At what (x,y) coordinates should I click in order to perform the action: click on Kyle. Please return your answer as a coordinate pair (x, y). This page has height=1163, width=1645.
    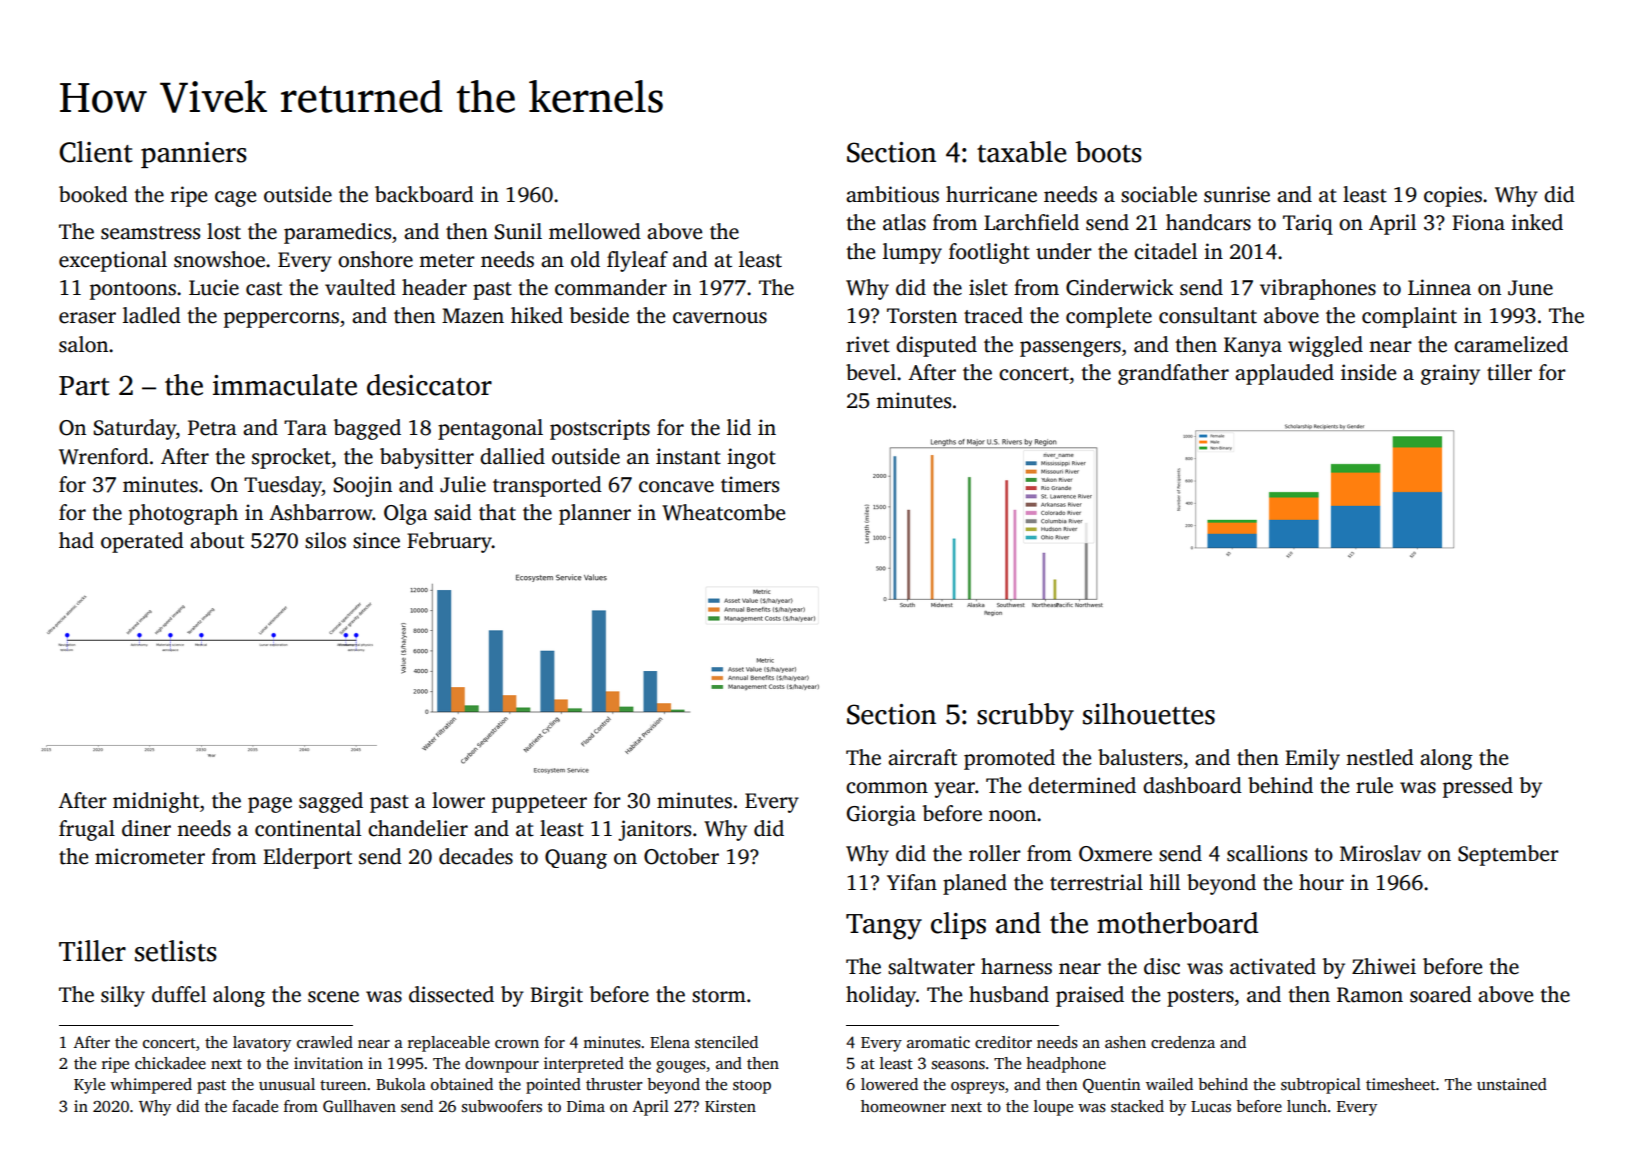
    Looking at the image, I should click on (89, 1086).
